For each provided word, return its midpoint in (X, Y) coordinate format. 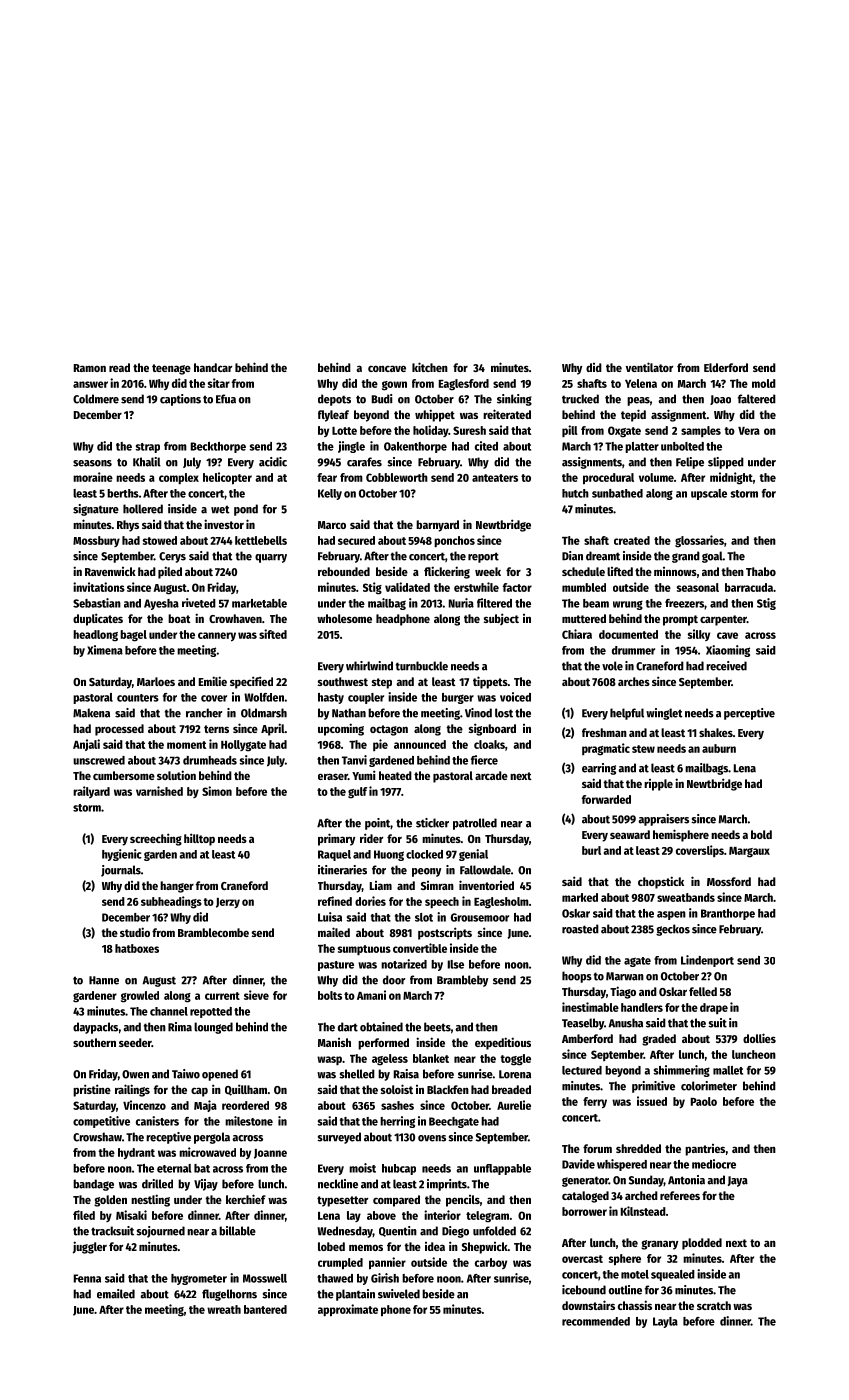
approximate (348, 1310)
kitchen (430, 367)
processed (119, 730)
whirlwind (369, 666)
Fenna (87, 1278)
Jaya (738, 1181)
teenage (171, 369)
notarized (404, 964)
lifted (620, 571)
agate (637, 962)
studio (135, 932)
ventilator (649, 367)
